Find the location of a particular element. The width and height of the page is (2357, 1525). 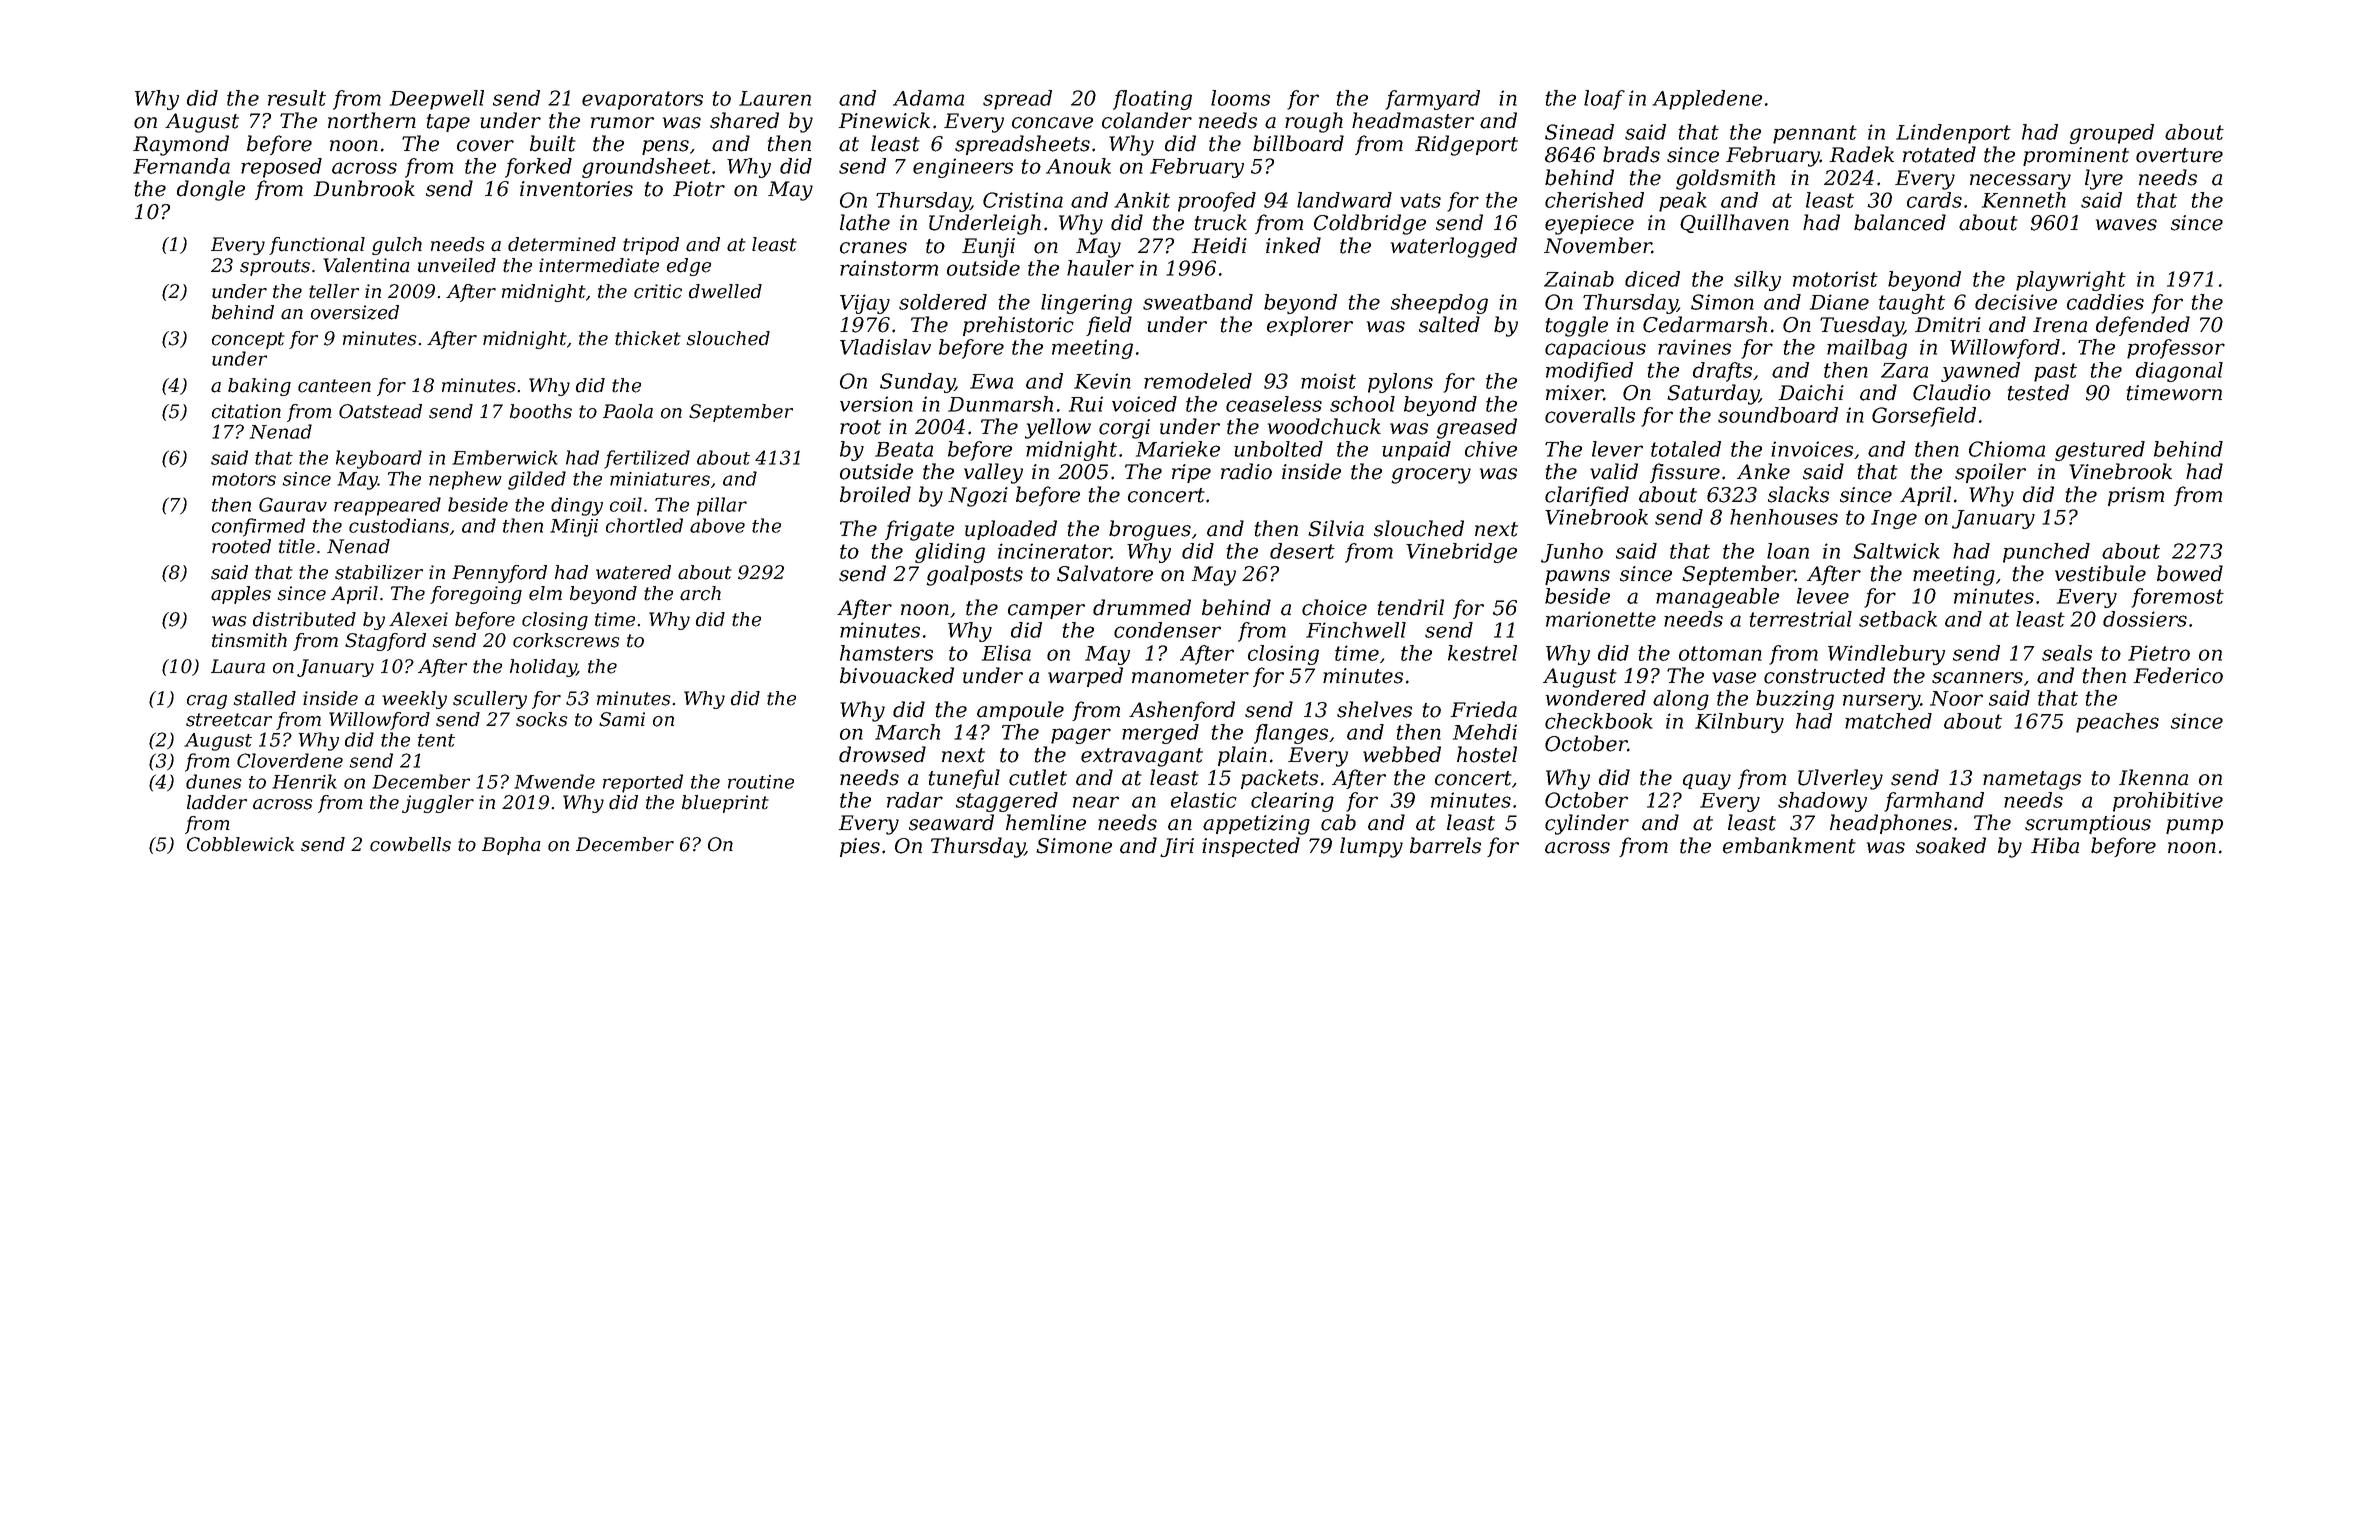

citation is located at coordinates (246, 411).
